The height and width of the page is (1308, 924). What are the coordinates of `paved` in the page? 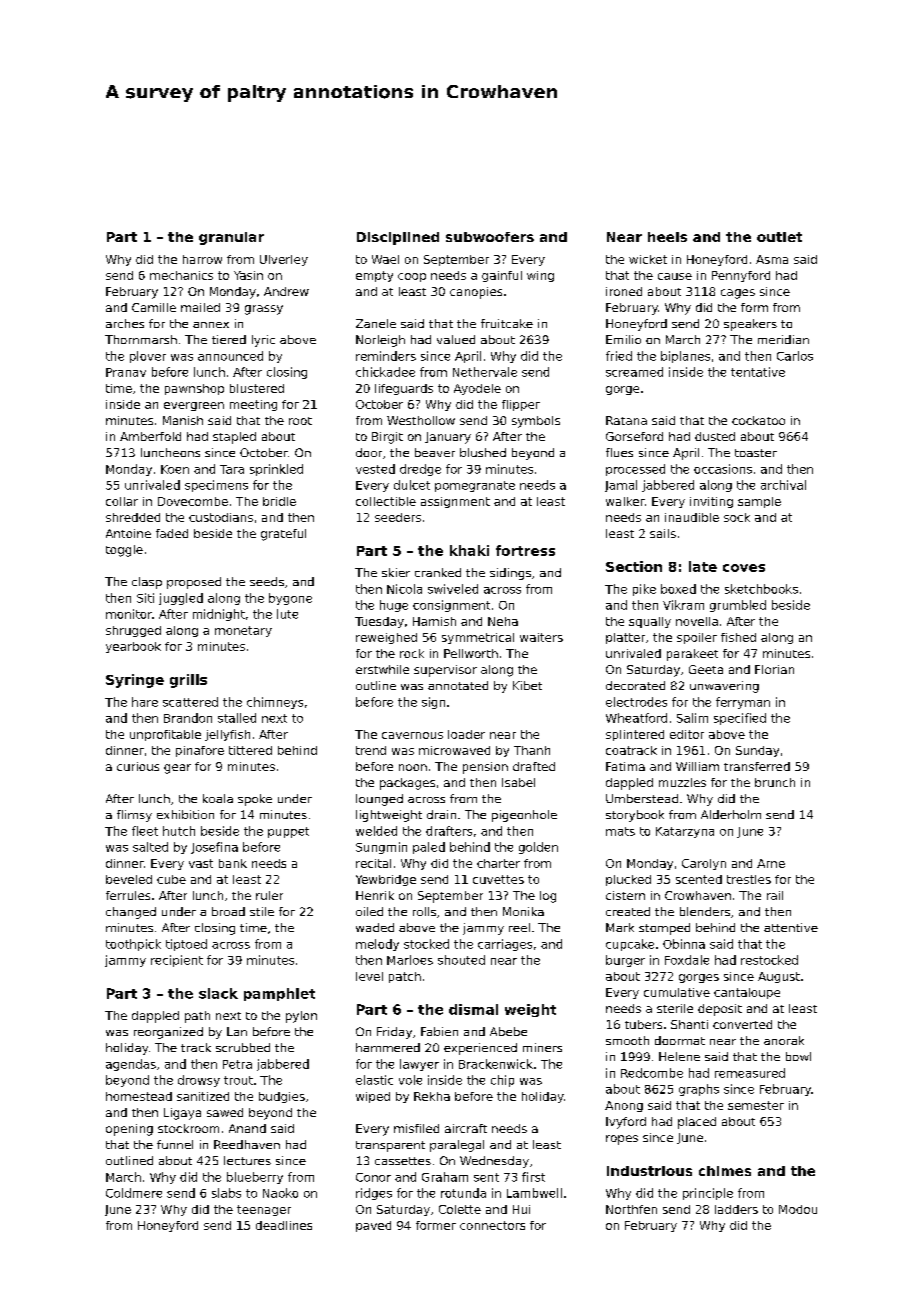 It's located at (373, 1226).
